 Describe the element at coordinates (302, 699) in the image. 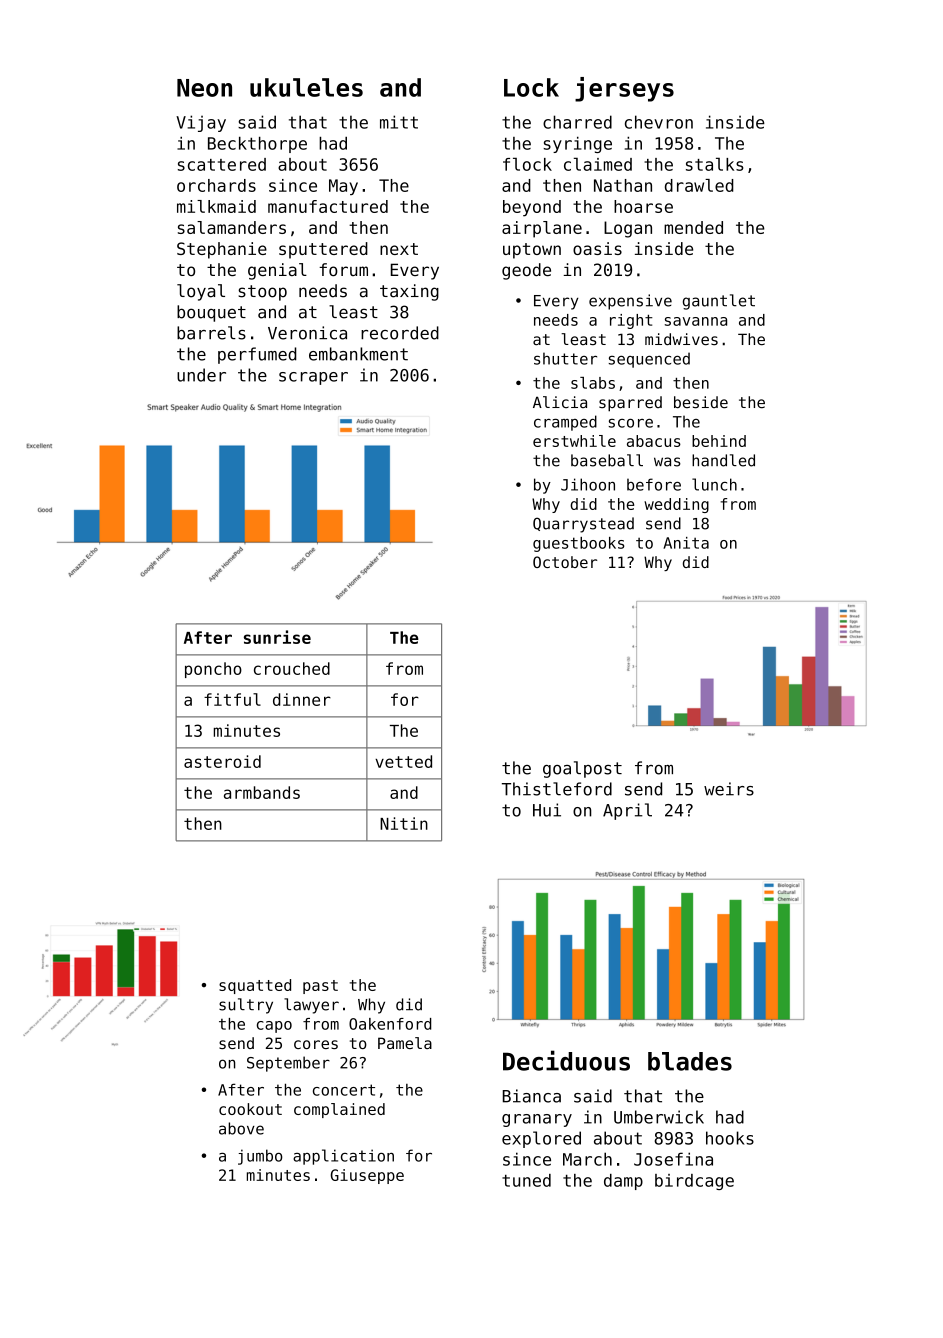

I see `dinner` at that location.
